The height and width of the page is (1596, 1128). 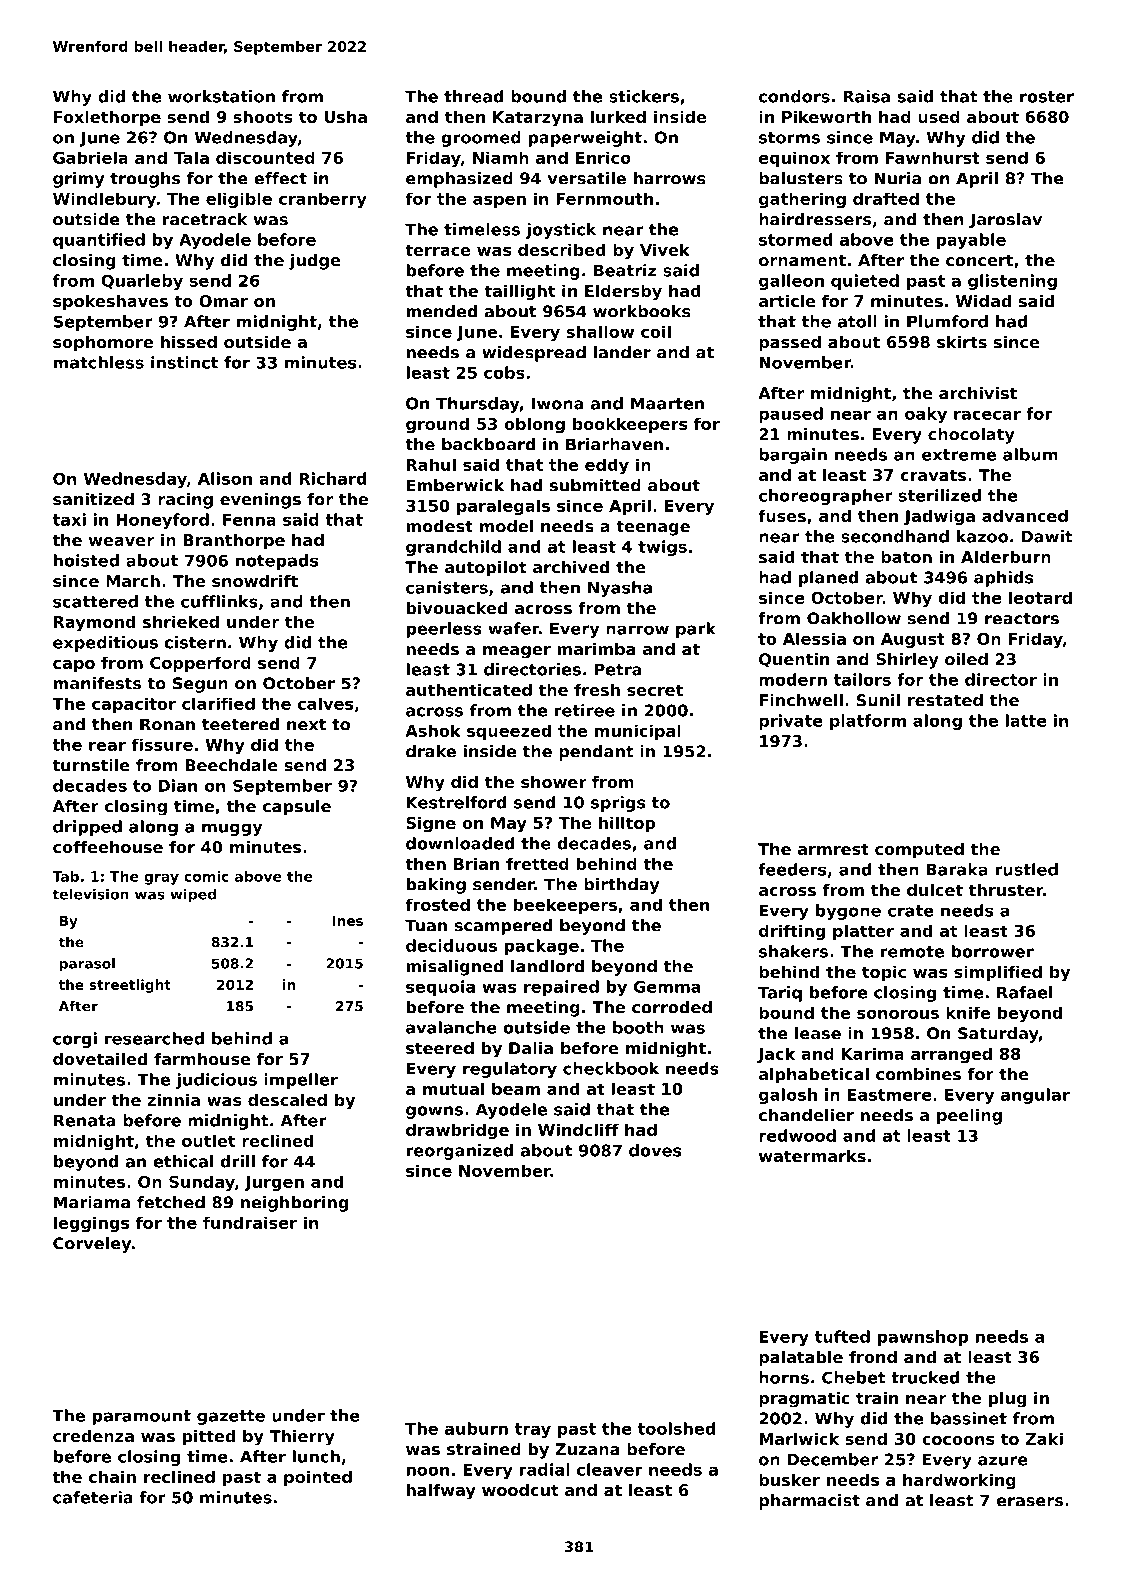 I want to click on crate, so click(x=911, y=911).
